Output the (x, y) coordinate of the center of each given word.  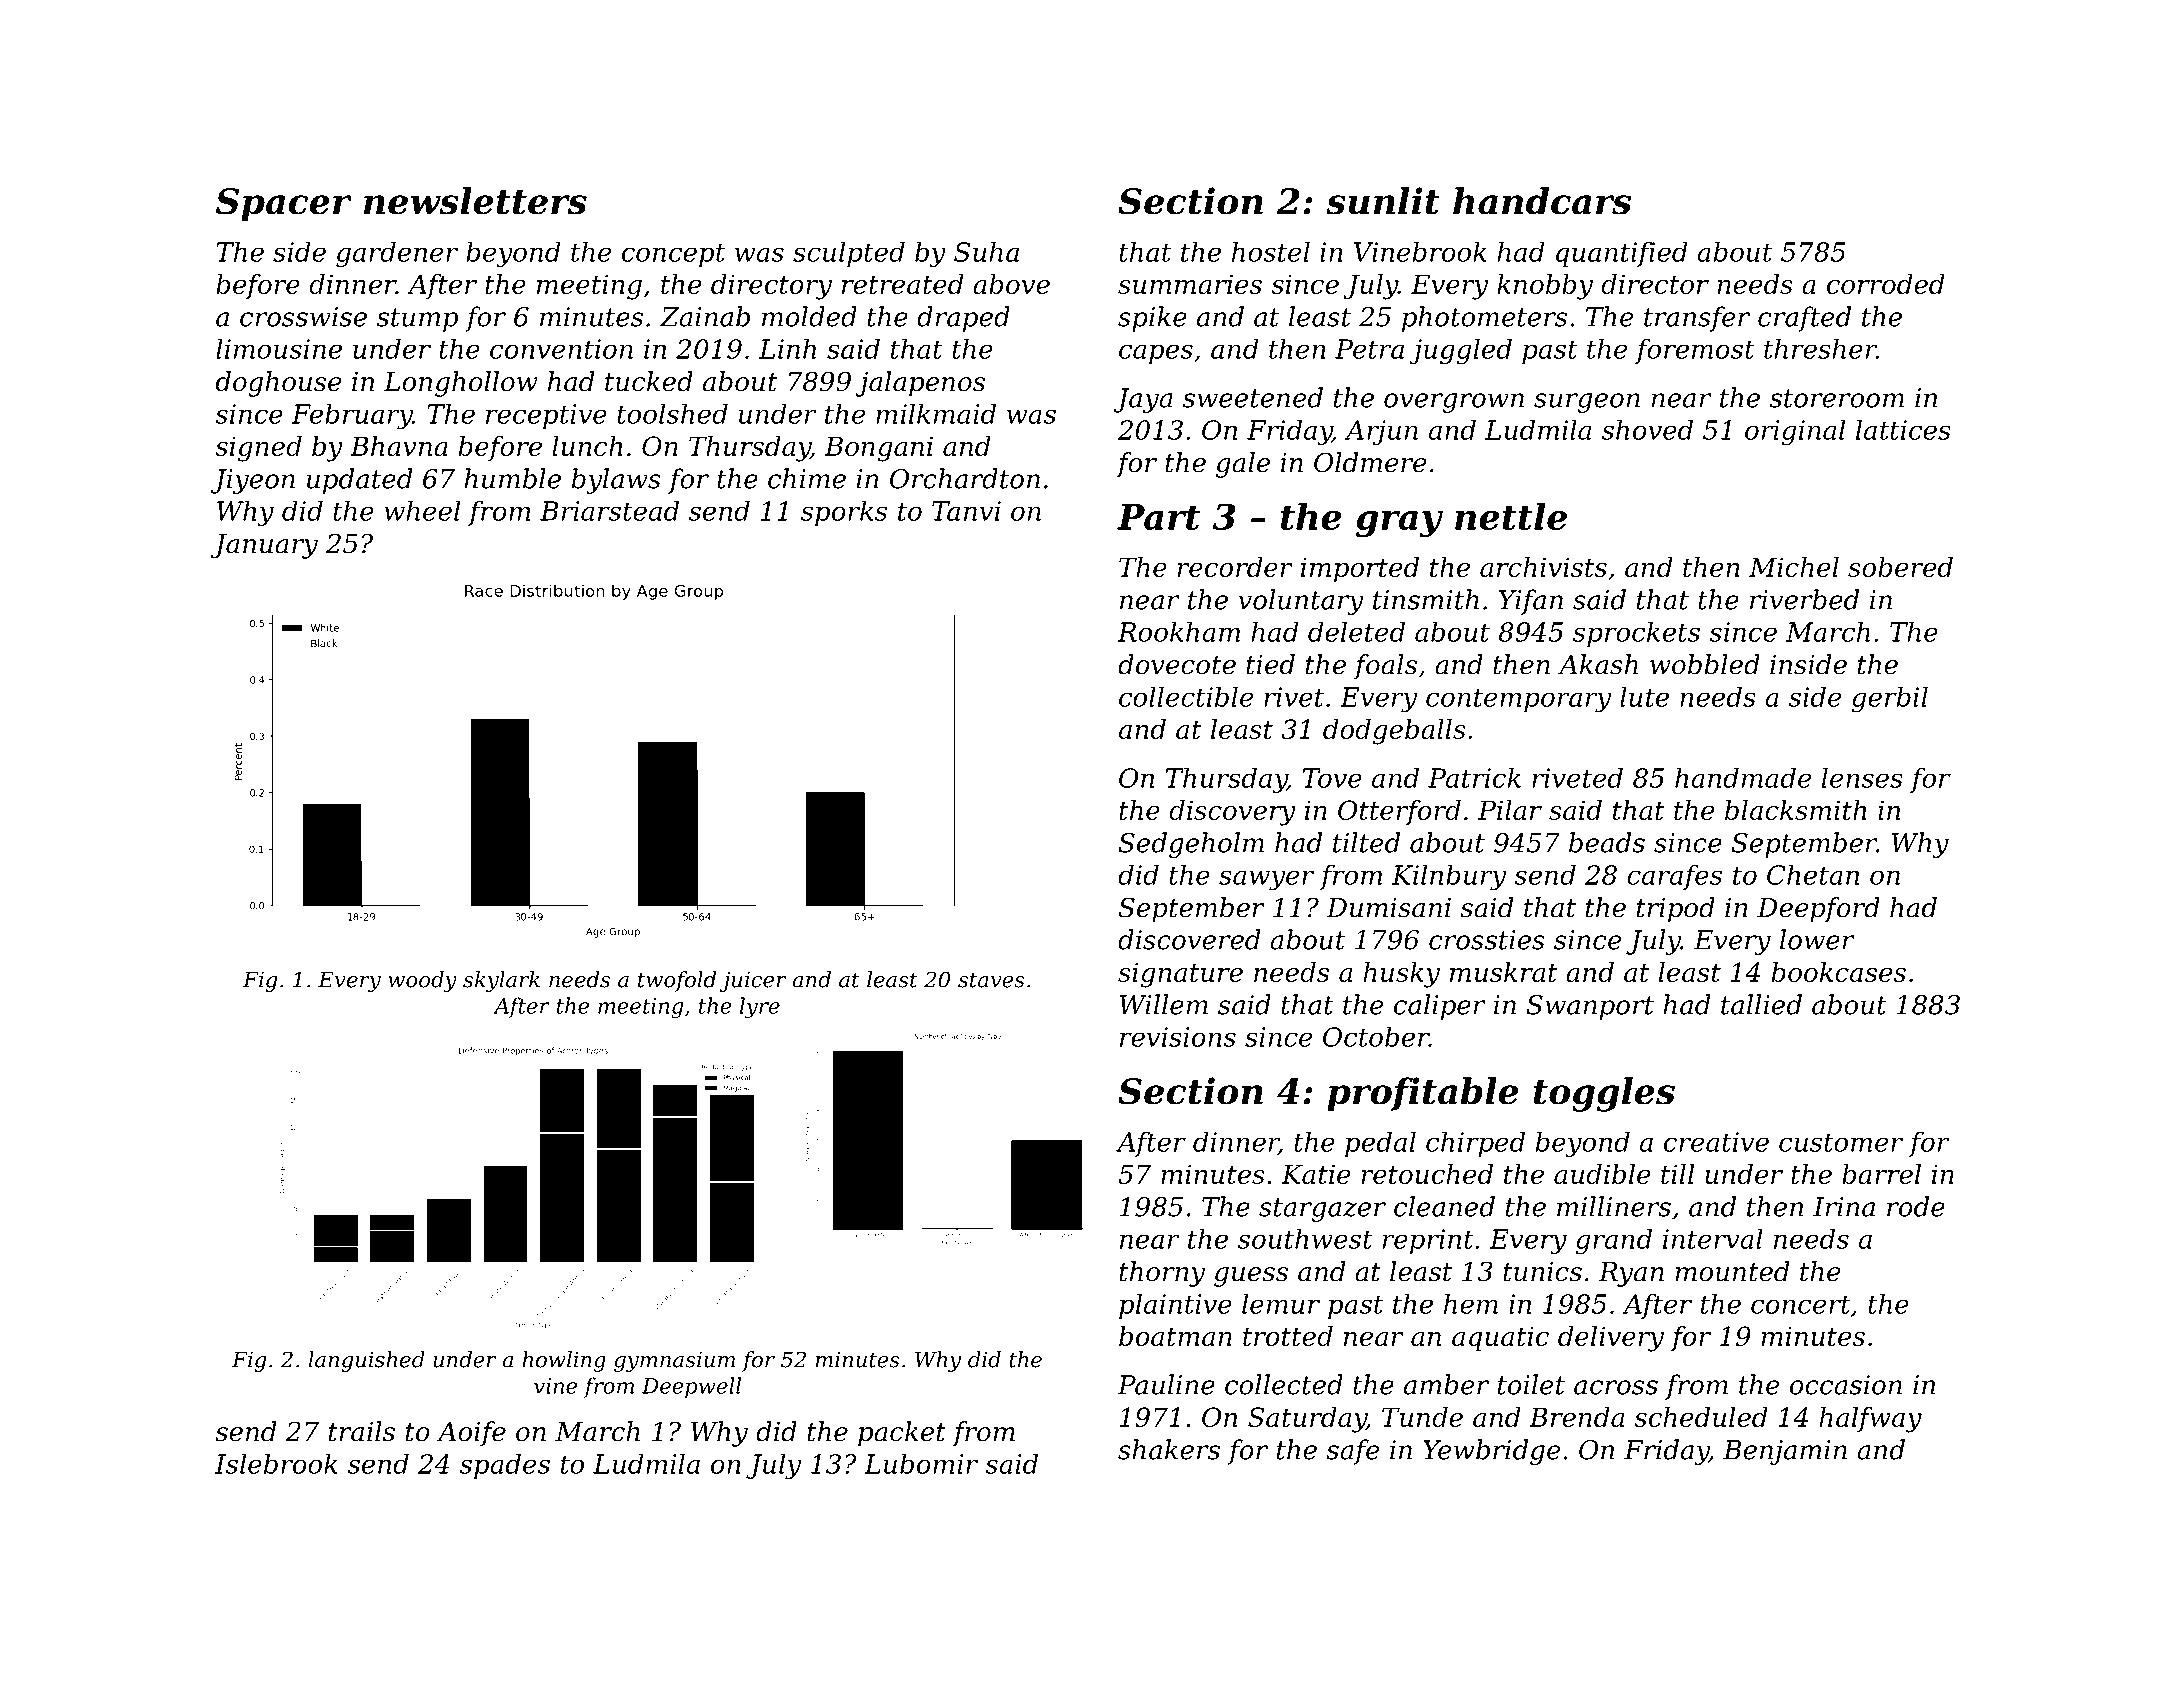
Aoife (471, 1434)
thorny (1162, 1274)
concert (1801, 1304)
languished (367, 1361)
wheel (422, 511)
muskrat (1504, 972)
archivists (1543, 567)
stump (417, 320)
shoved (1647, 430)
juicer (753, 981)
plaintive (1175, 1306)
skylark (501, 981)
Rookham (1179, 632)
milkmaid (936, 413)
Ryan (1631, 1274)
